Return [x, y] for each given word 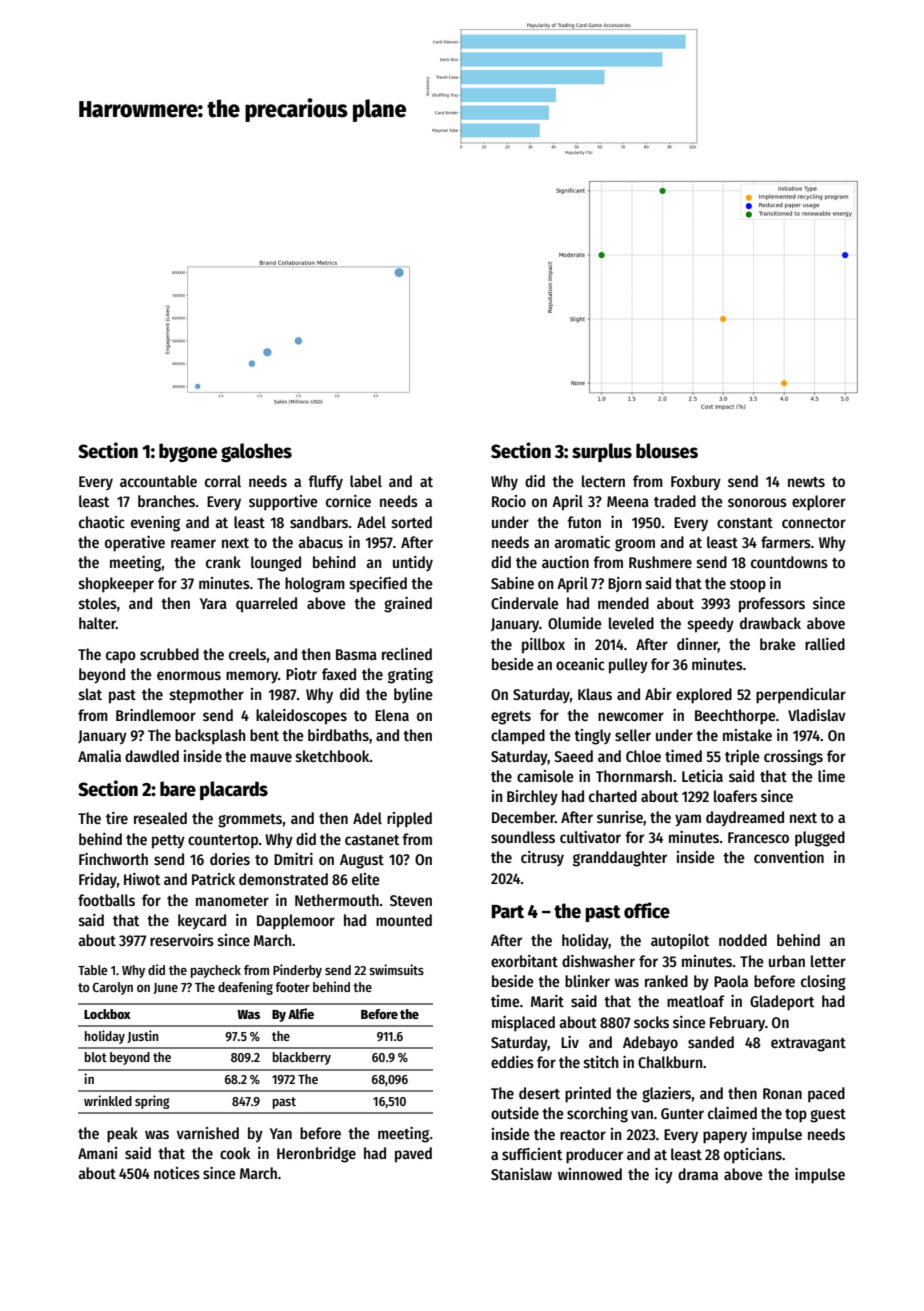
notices [177, 1173]
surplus [602, 452]
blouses [667, 451]
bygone [188, 452]
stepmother [207, 696]
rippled [409, 820]
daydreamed [745, 819]
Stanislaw [521, 1174]
